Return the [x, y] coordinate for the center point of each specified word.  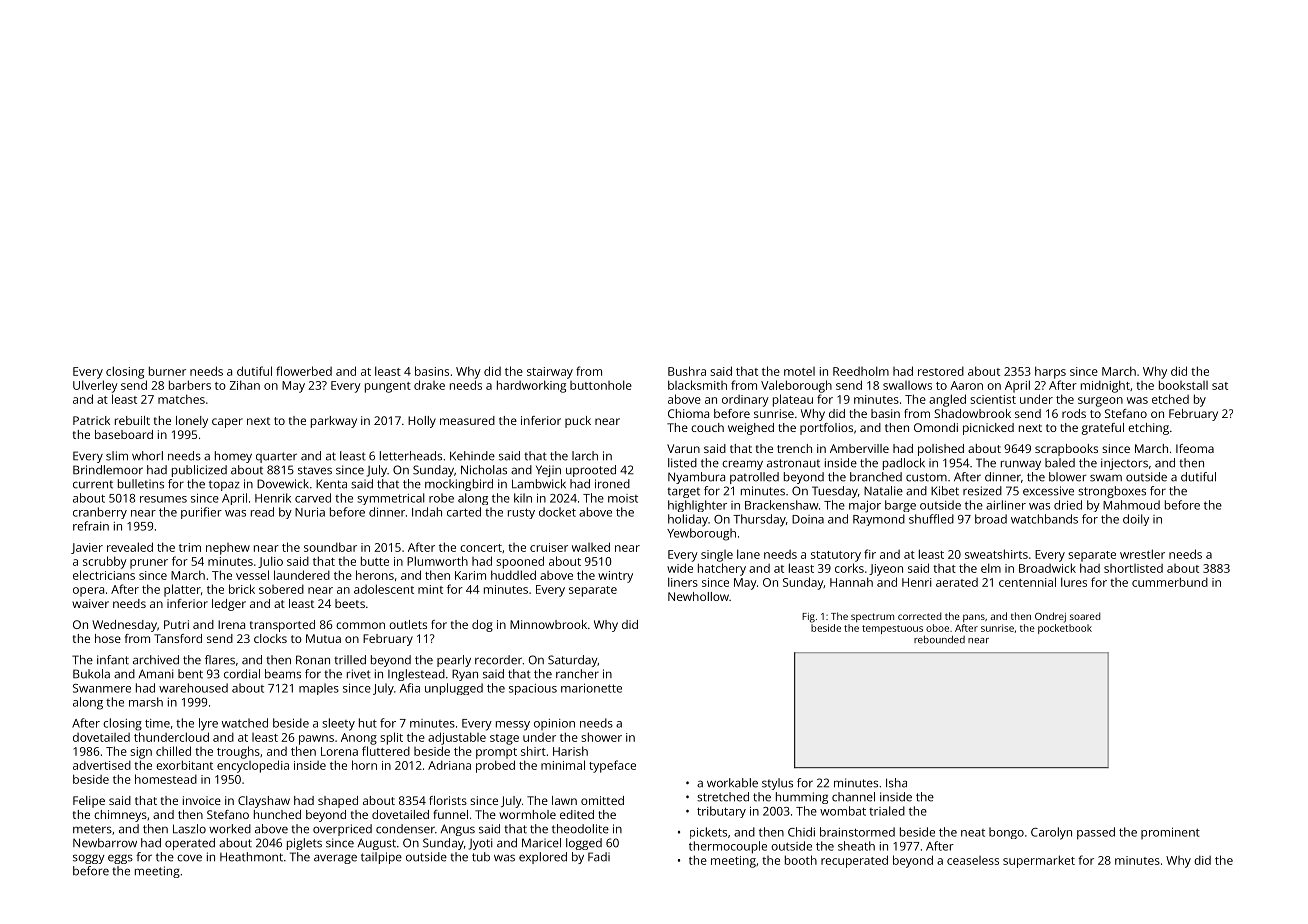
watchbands [1044, 519]
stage [504, 739]
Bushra [687, 371]
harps [1050, 372]
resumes [163, 499]
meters [92, 830]
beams [283, 674]
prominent [1170, 833]
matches [181, 399]
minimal [563, 765]
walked [591, 547]
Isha [896, 783]
